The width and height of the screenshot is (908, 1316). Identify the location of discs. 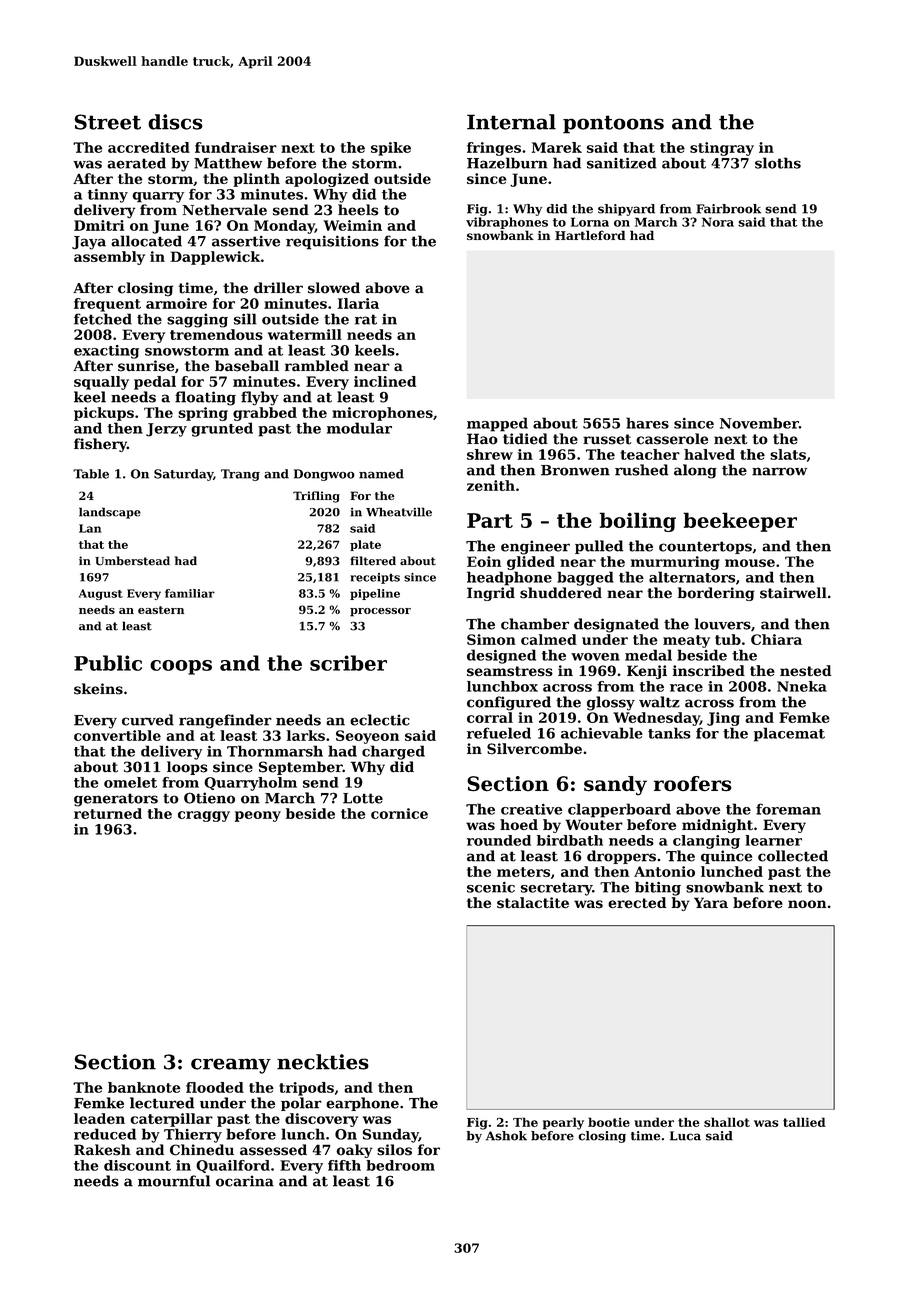
(175, 122).
